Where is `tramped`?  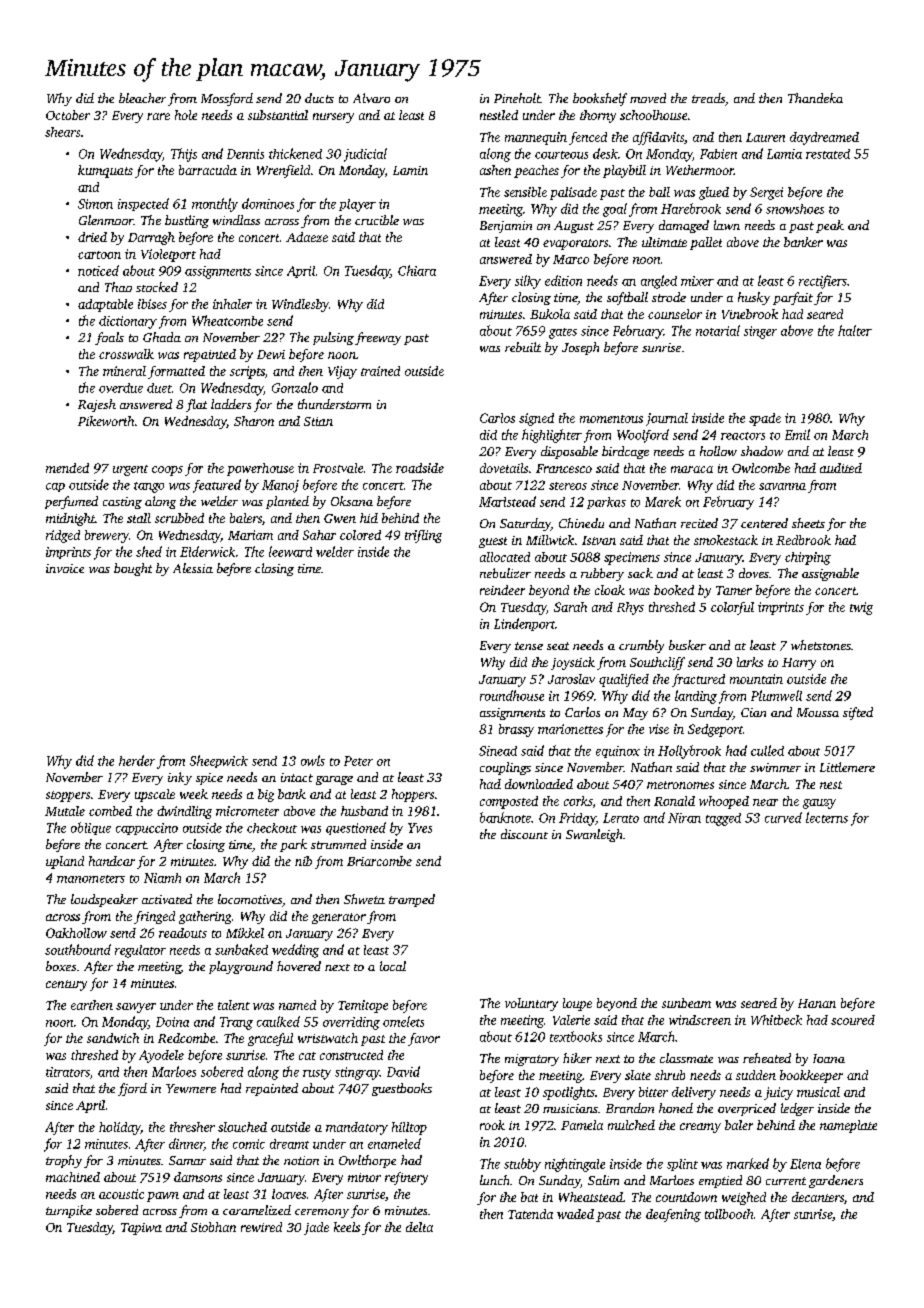
tramped is located at coordinates (412, 900).
